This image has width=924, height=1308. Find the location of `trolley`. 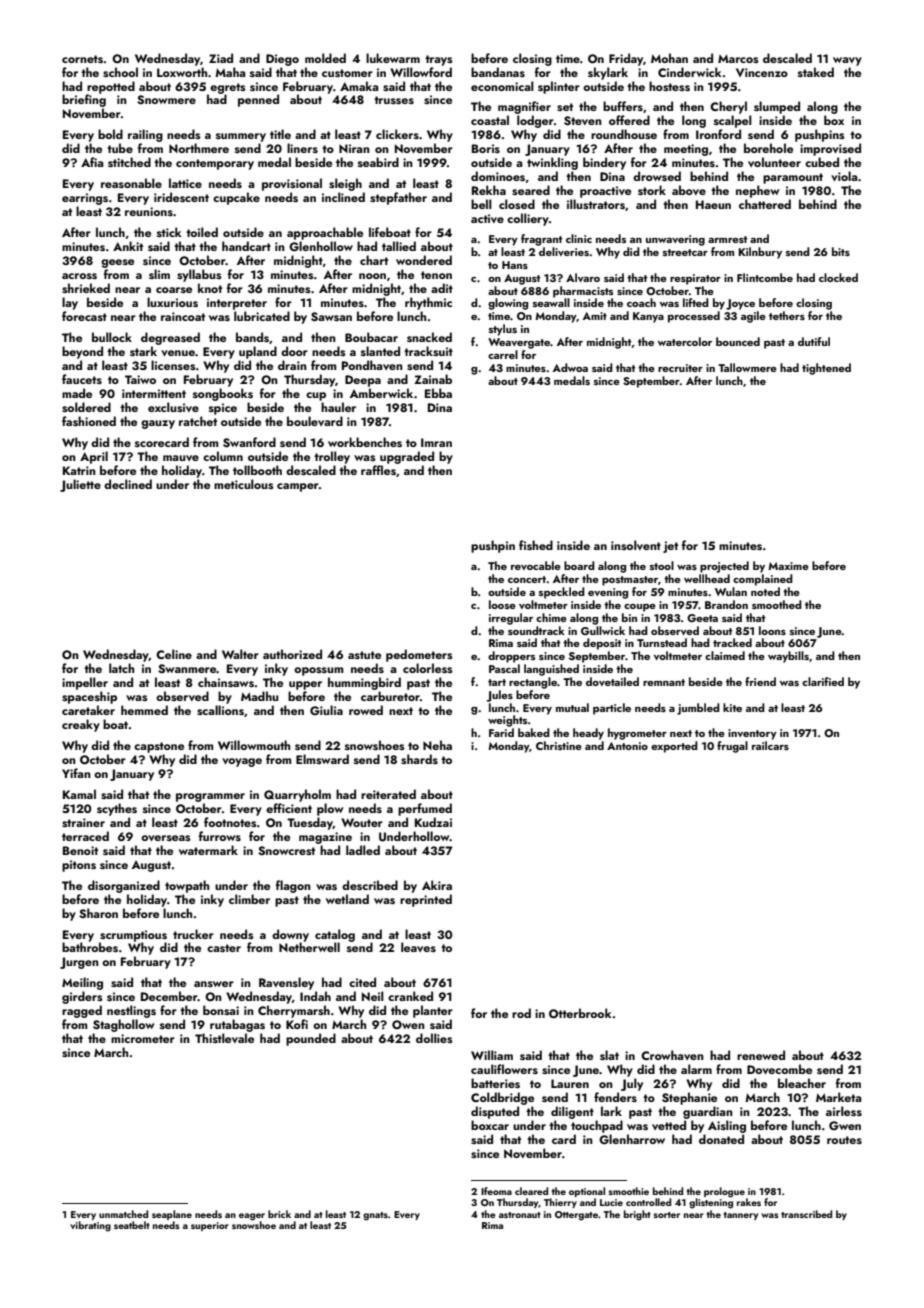

trolley is located at coordinates (332, 457).
